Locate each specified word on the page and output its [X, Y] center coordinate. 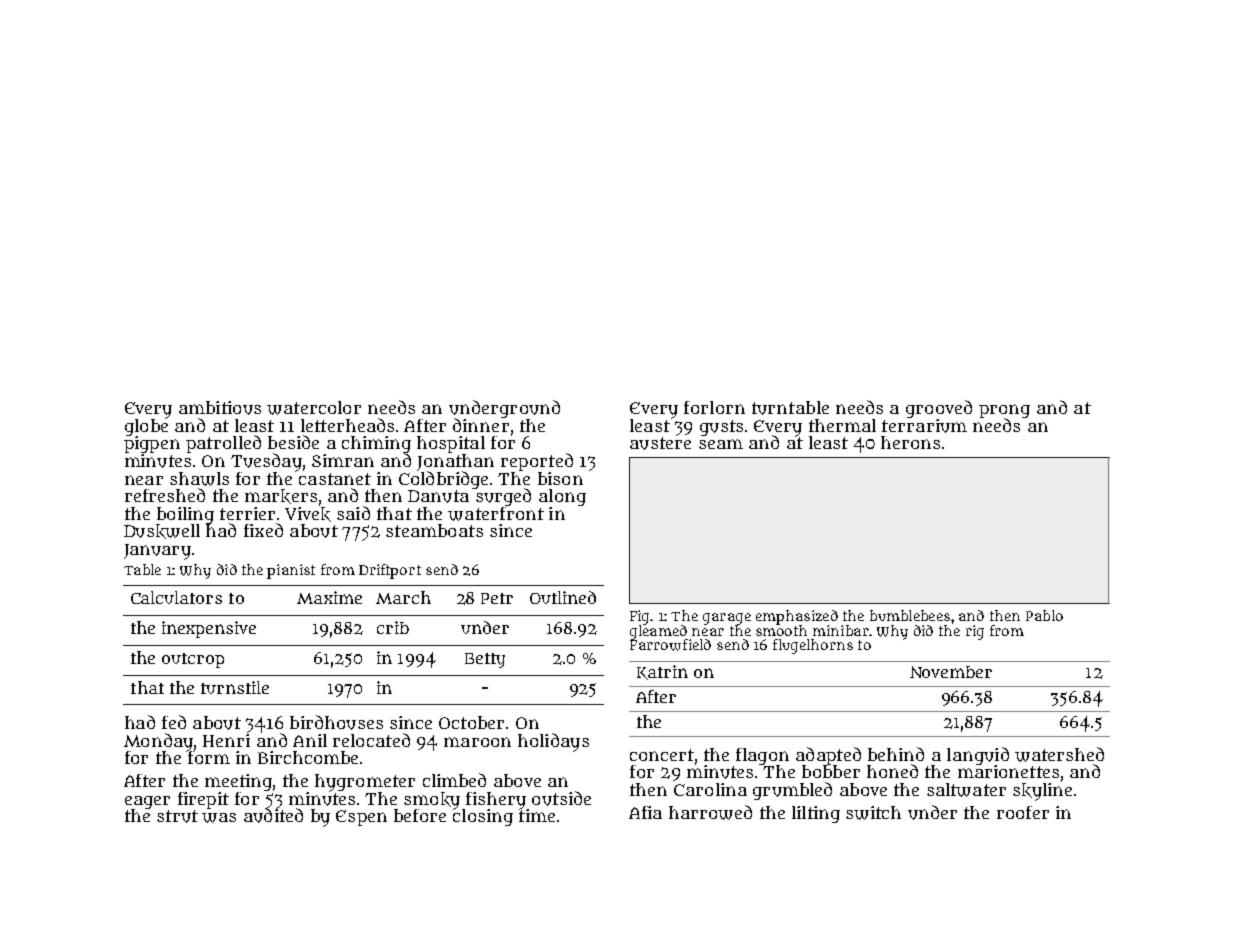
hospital [451, 444]
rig [975, 632]
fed [174, 722]
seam [721, 444]
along [562, 497]
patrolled [223, 444]
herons [910, 442]
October [471, 722]
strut [177, 816]
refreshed [165, 495]
